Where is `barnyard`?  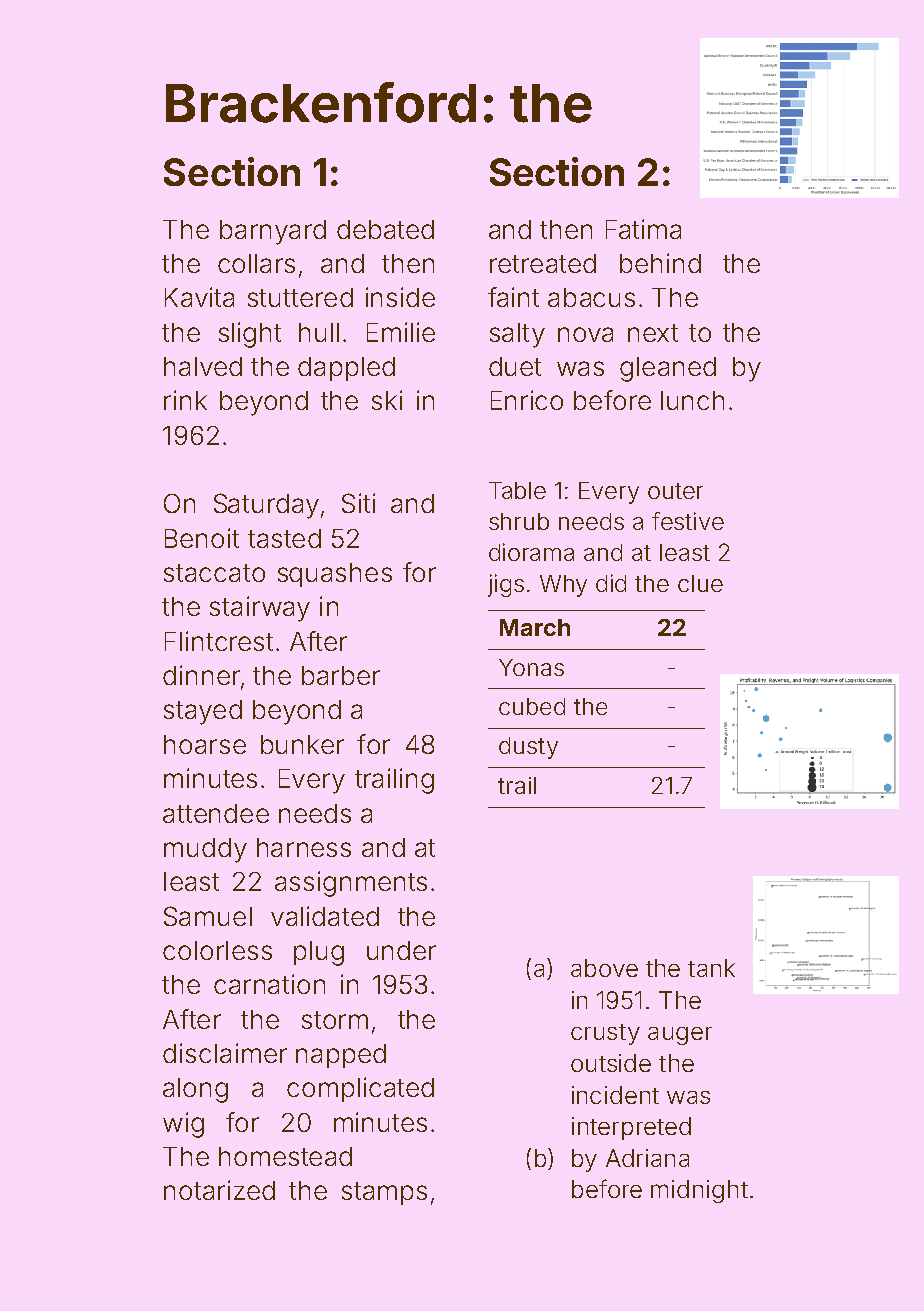 barnyard is located at coordinates (273, 232).
